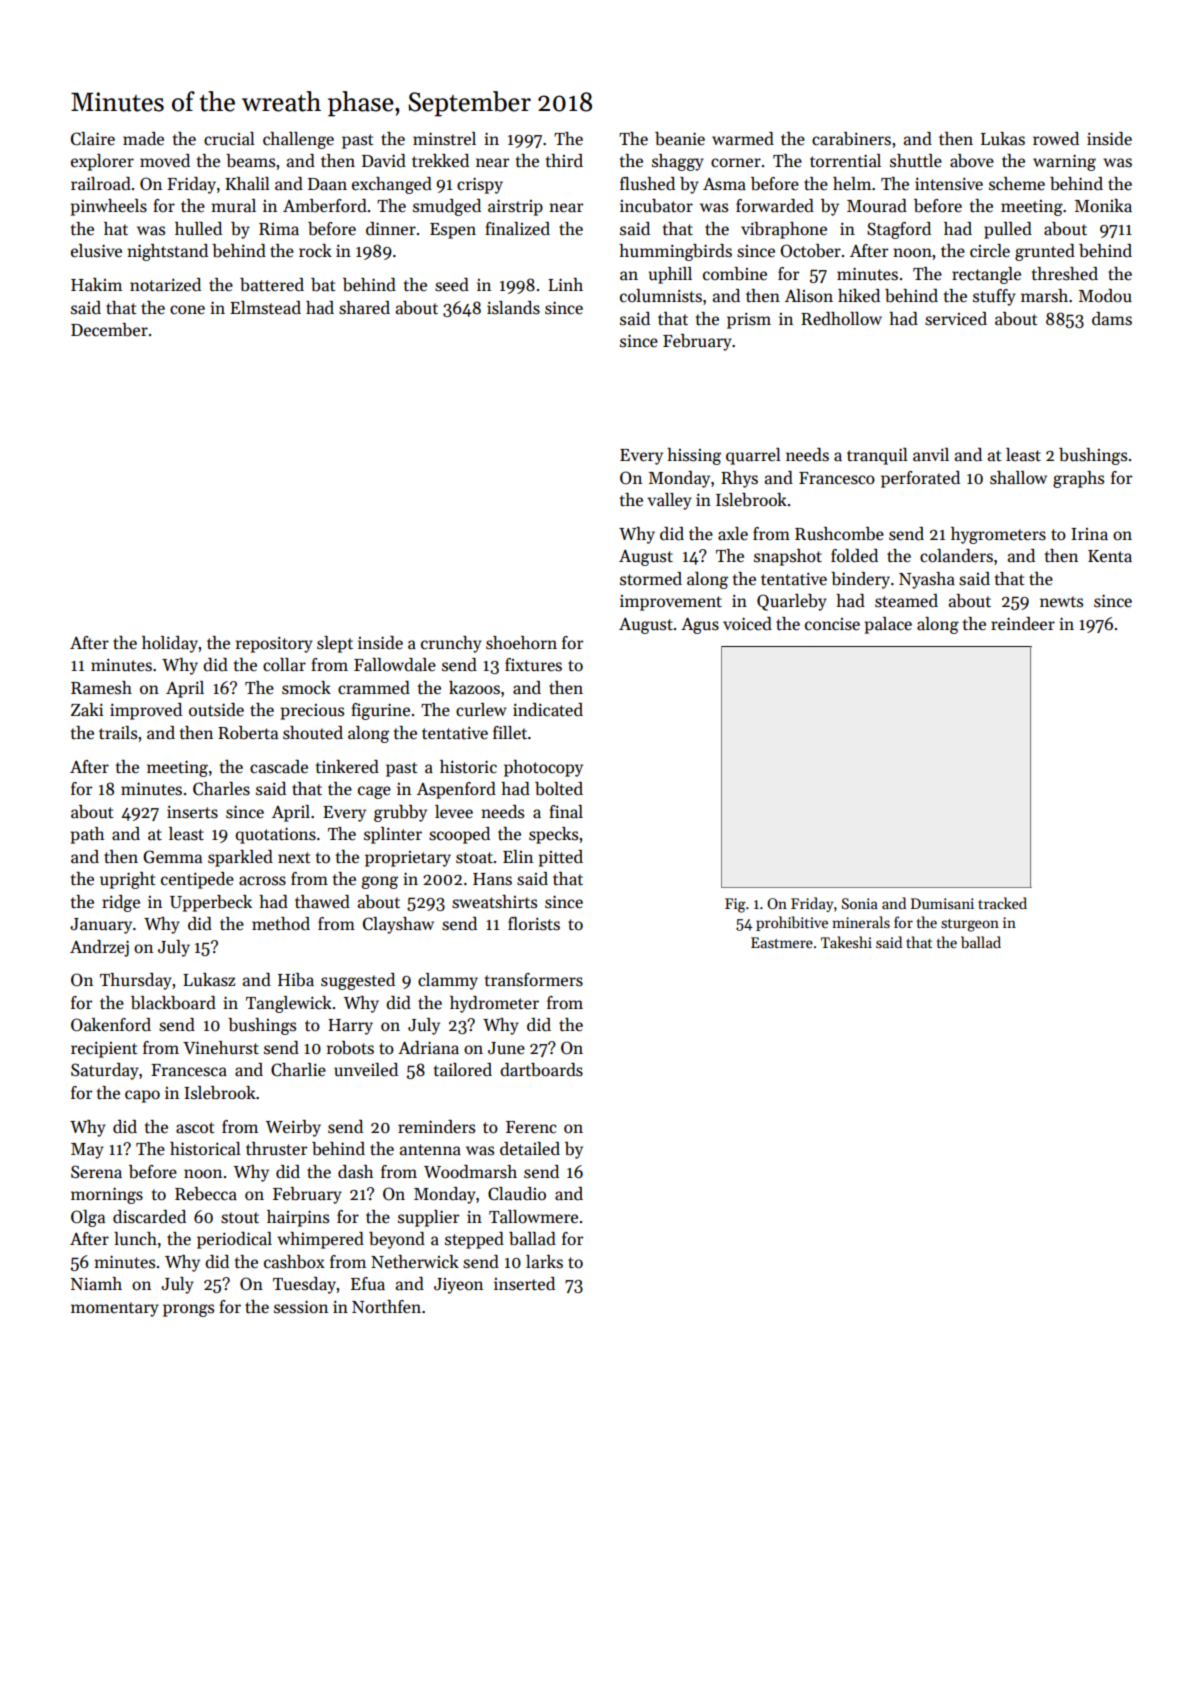 The image size is (1203, 1701). What do you see at coordinates (293, 1128) in the screenshot?
I see `Weirby` at bounding box center [293, 1128].
